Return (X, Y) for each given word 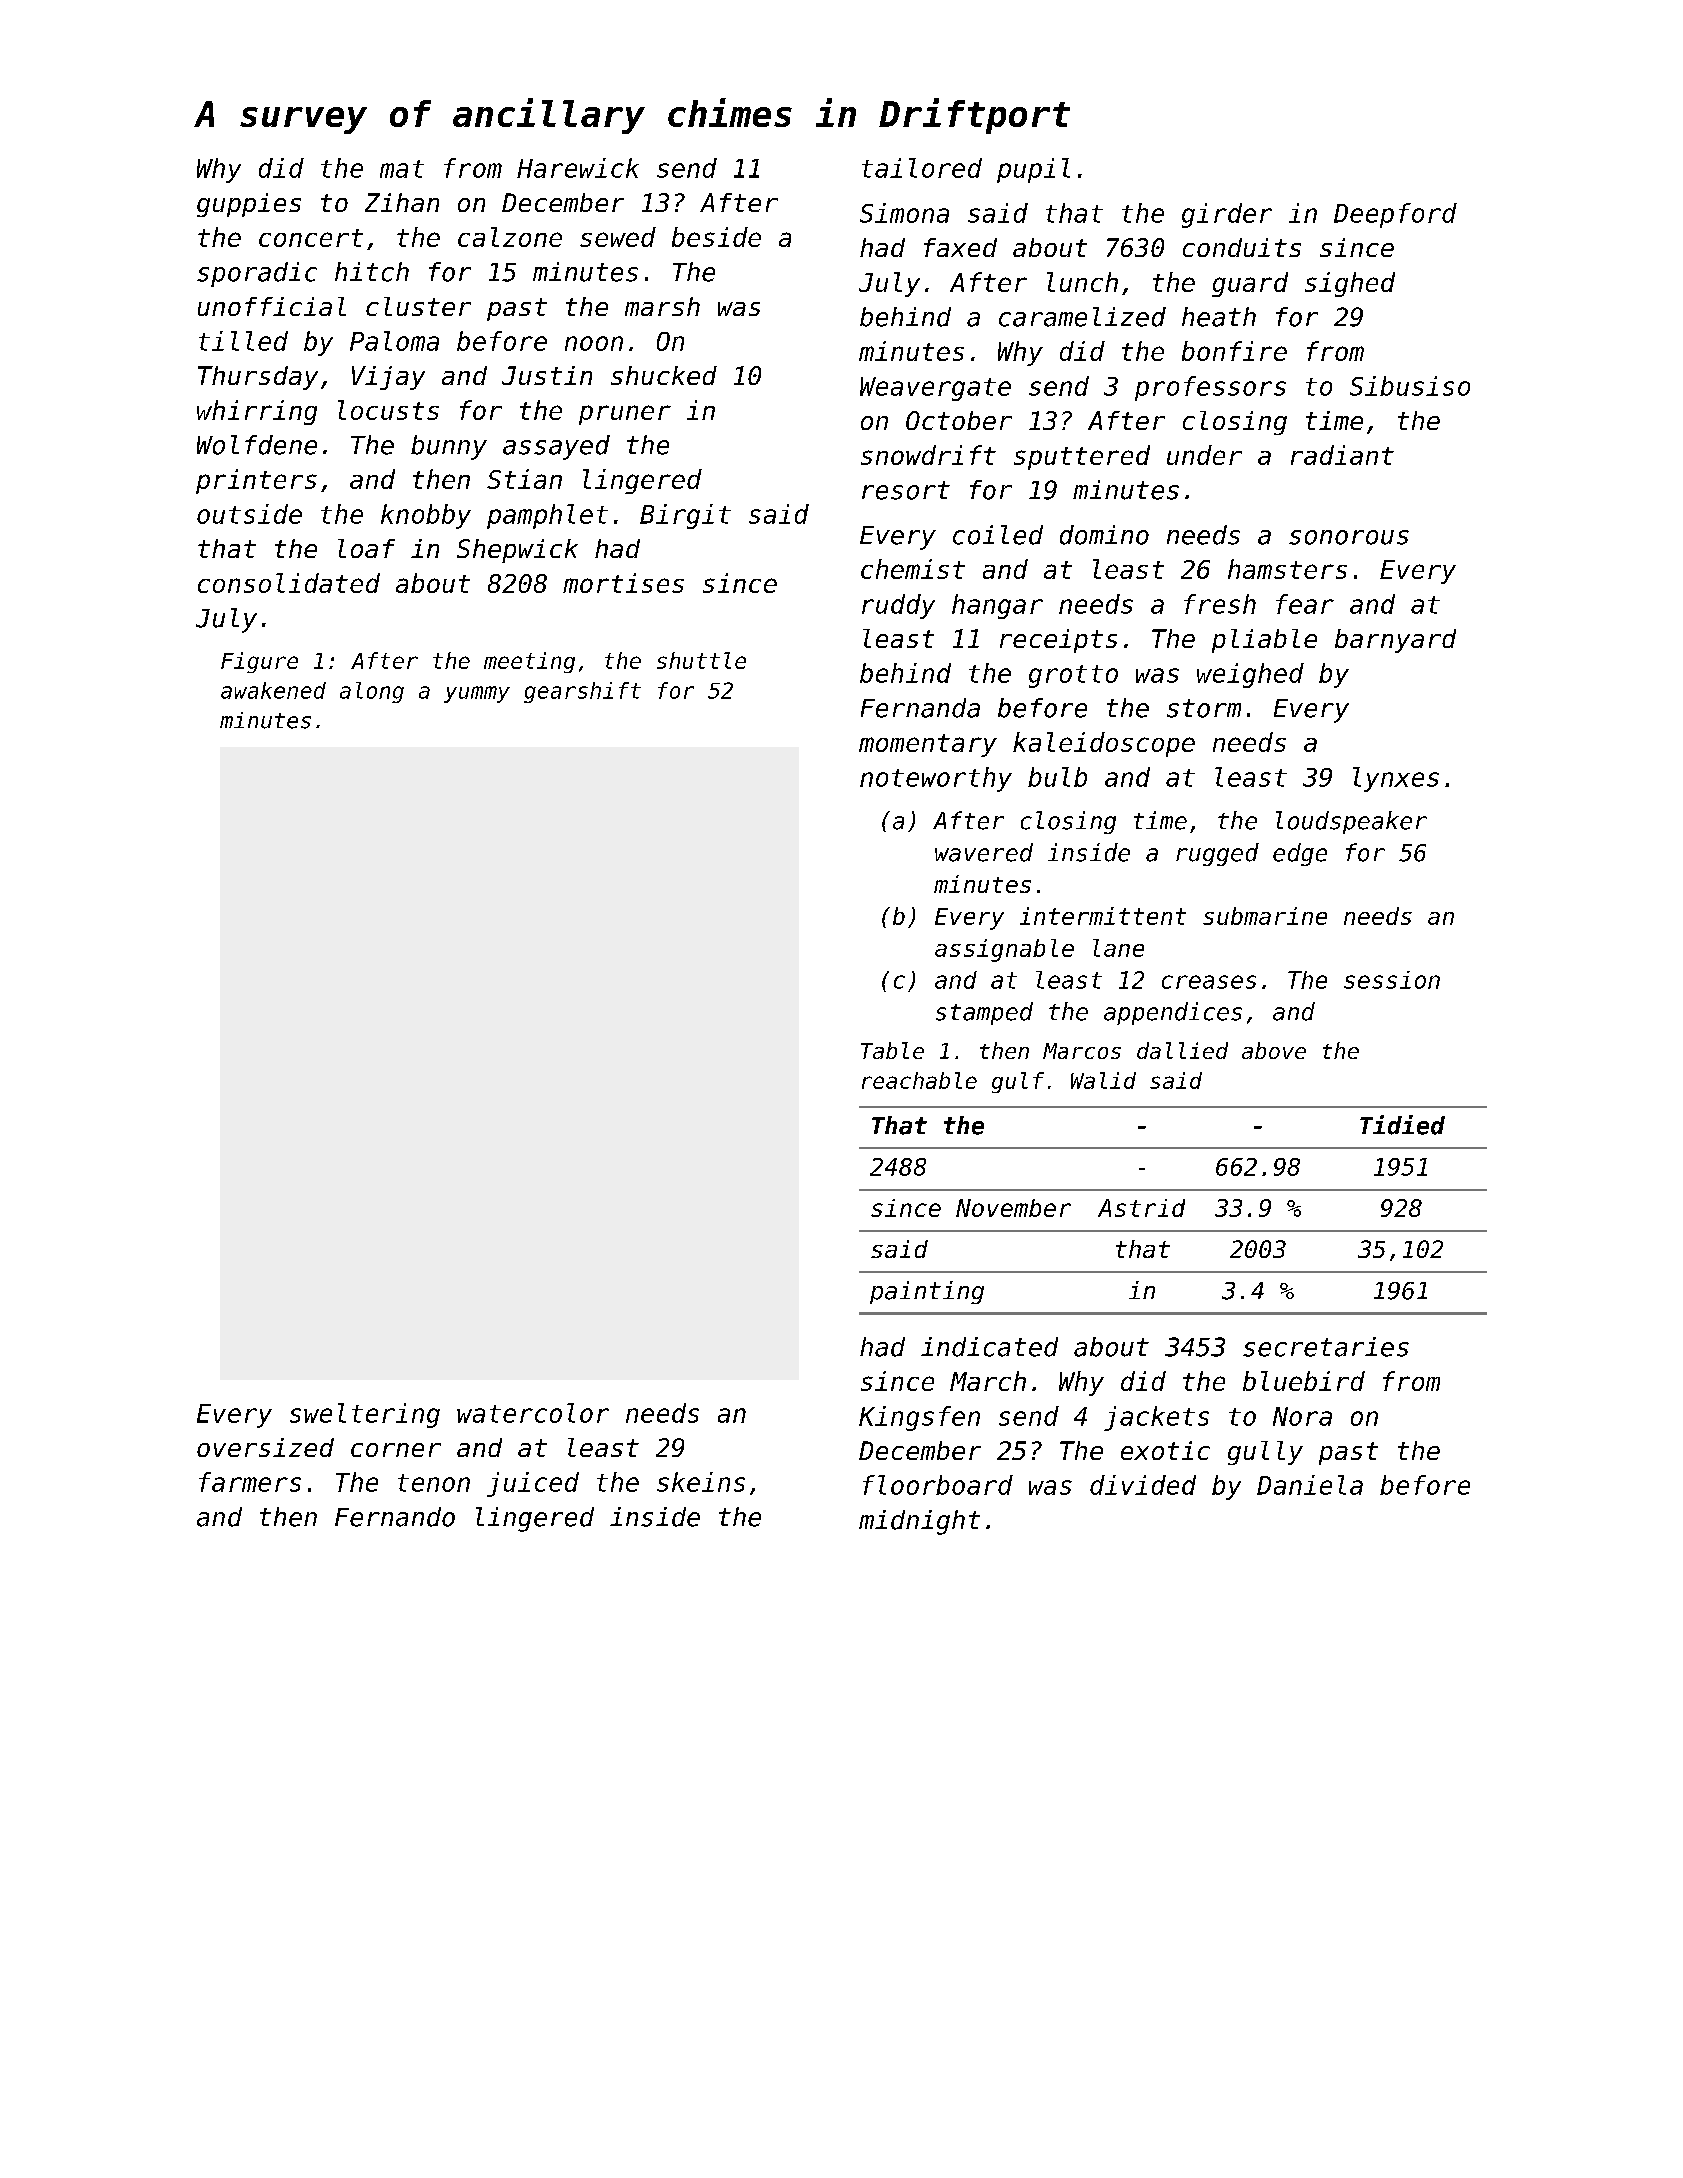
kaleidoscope (1104, 744)
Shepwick (517, 551)
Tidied (1402, 1125)
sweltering (365, 1415)
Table (892, 1050)
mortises (623, 583)
